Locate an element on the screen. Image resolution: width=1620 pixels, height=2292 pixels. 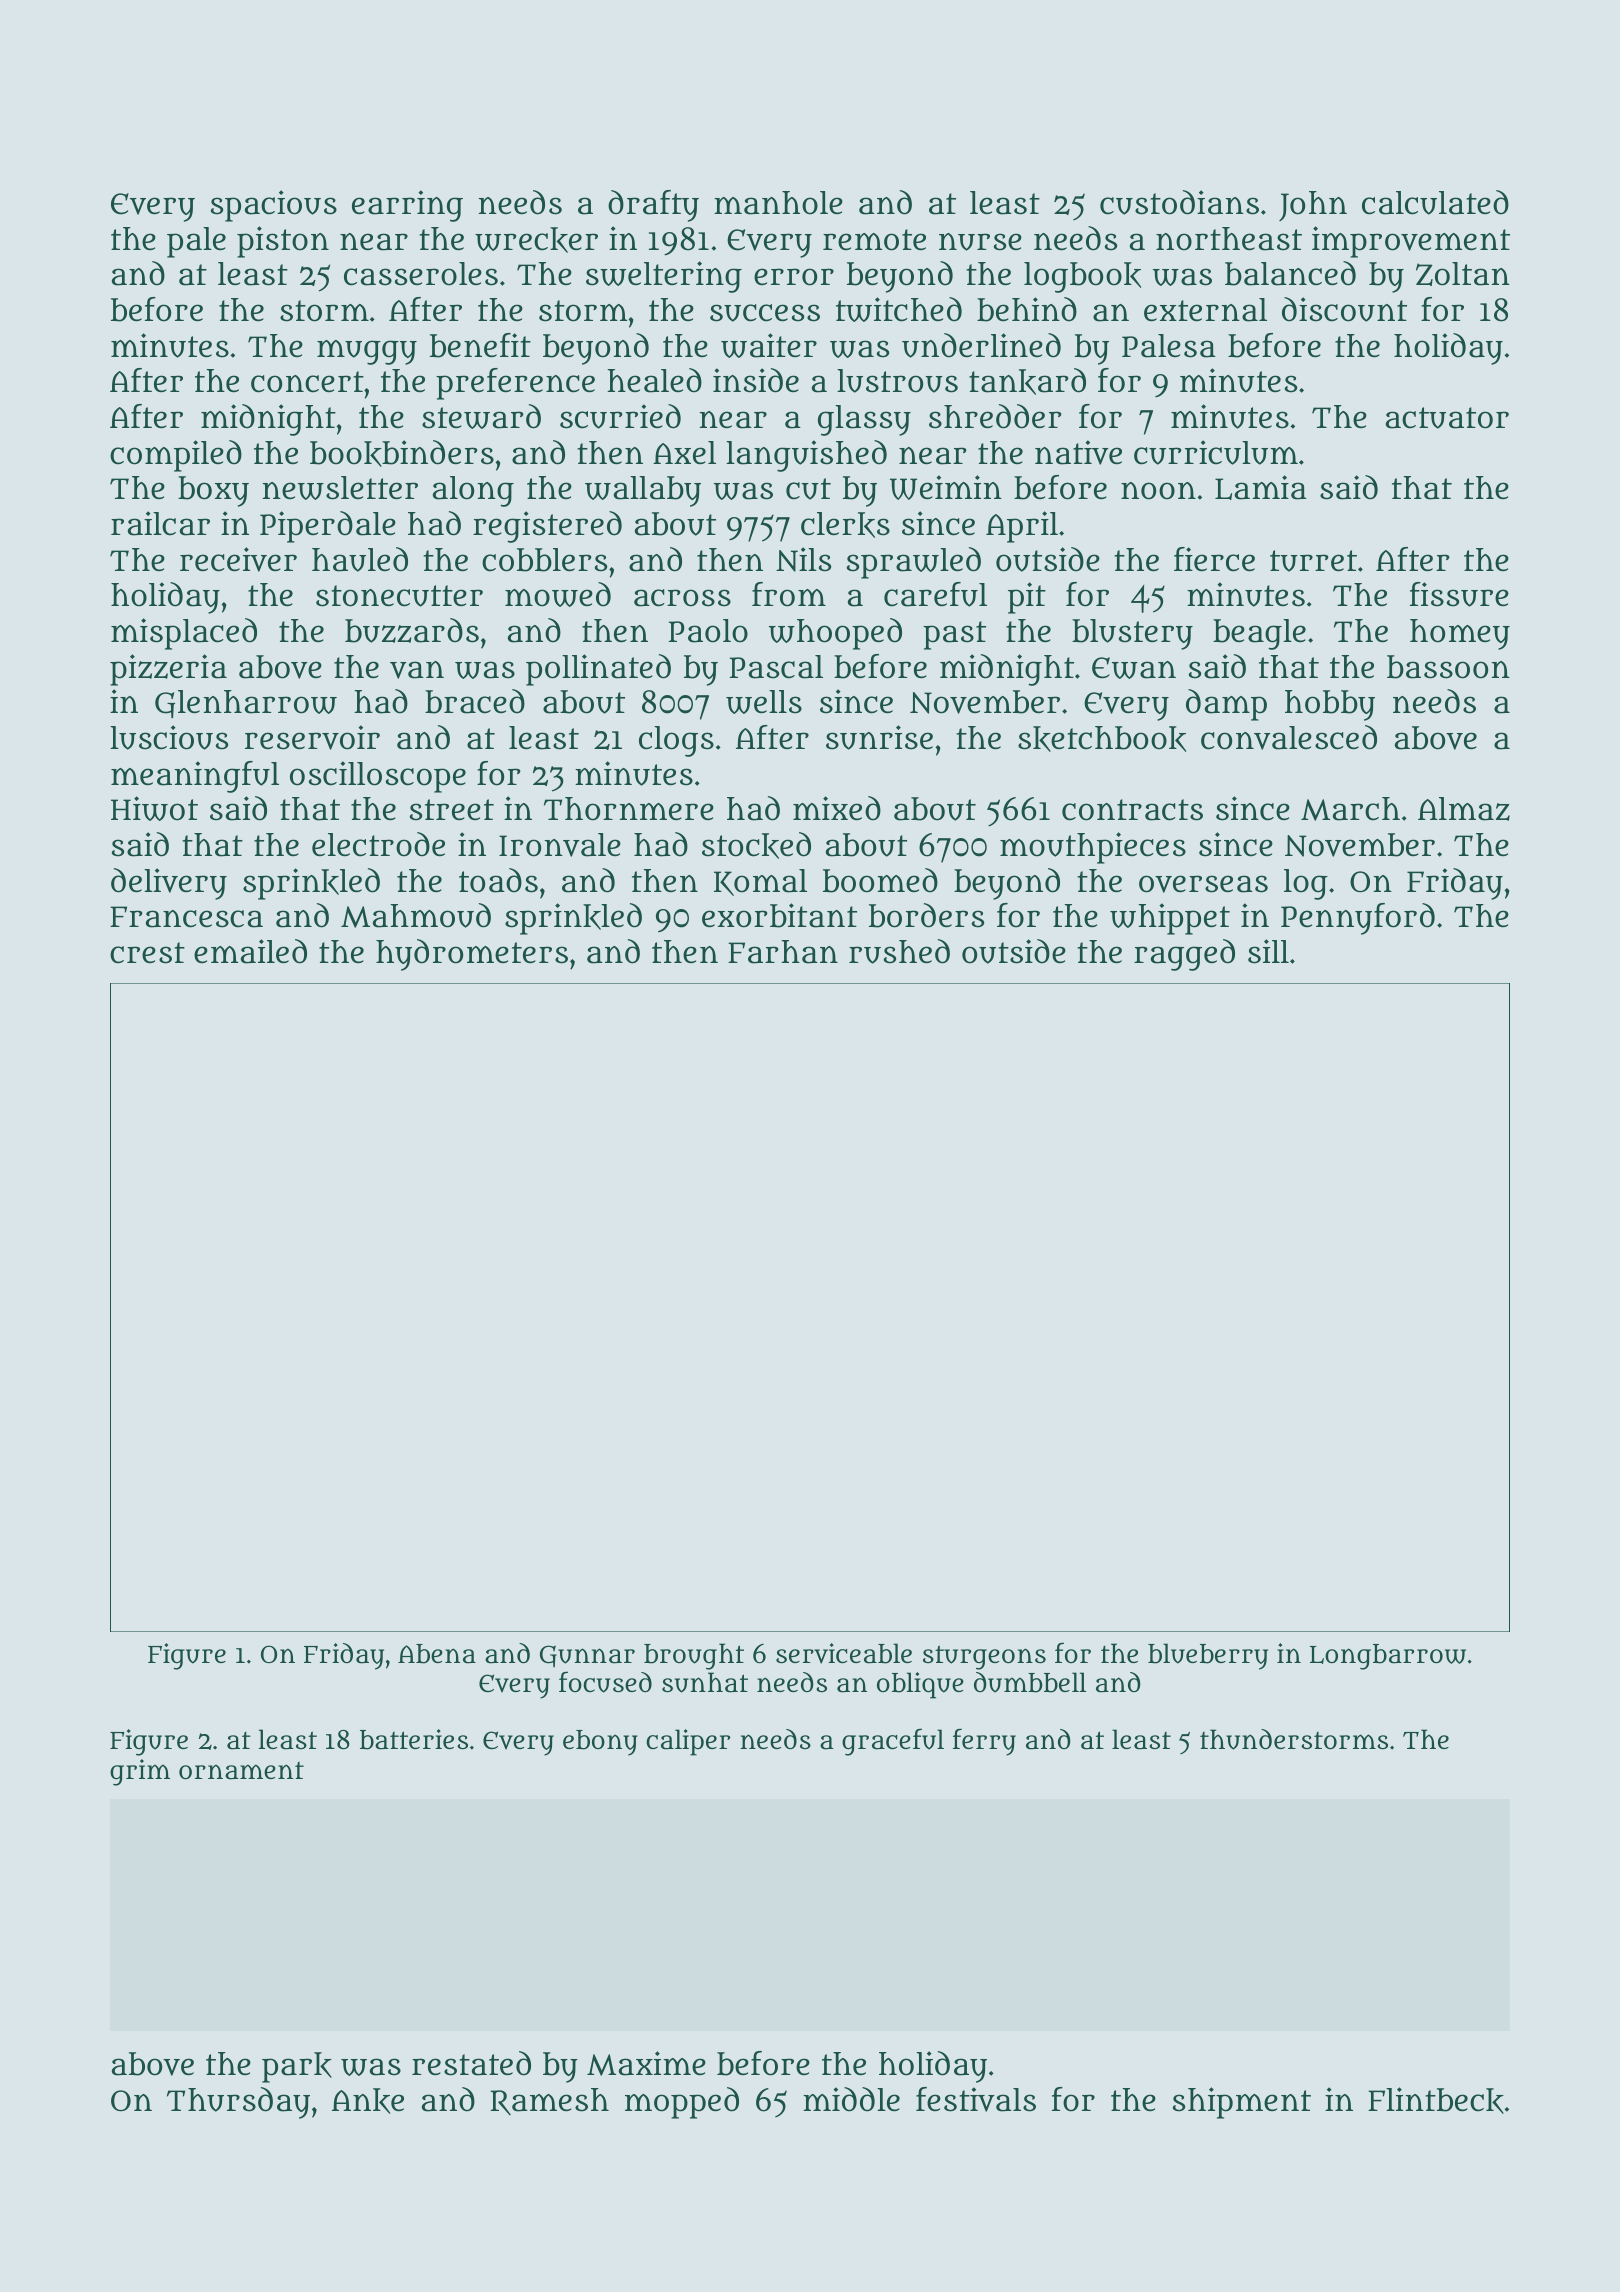
drafty is located at coordinates (653, 206).
